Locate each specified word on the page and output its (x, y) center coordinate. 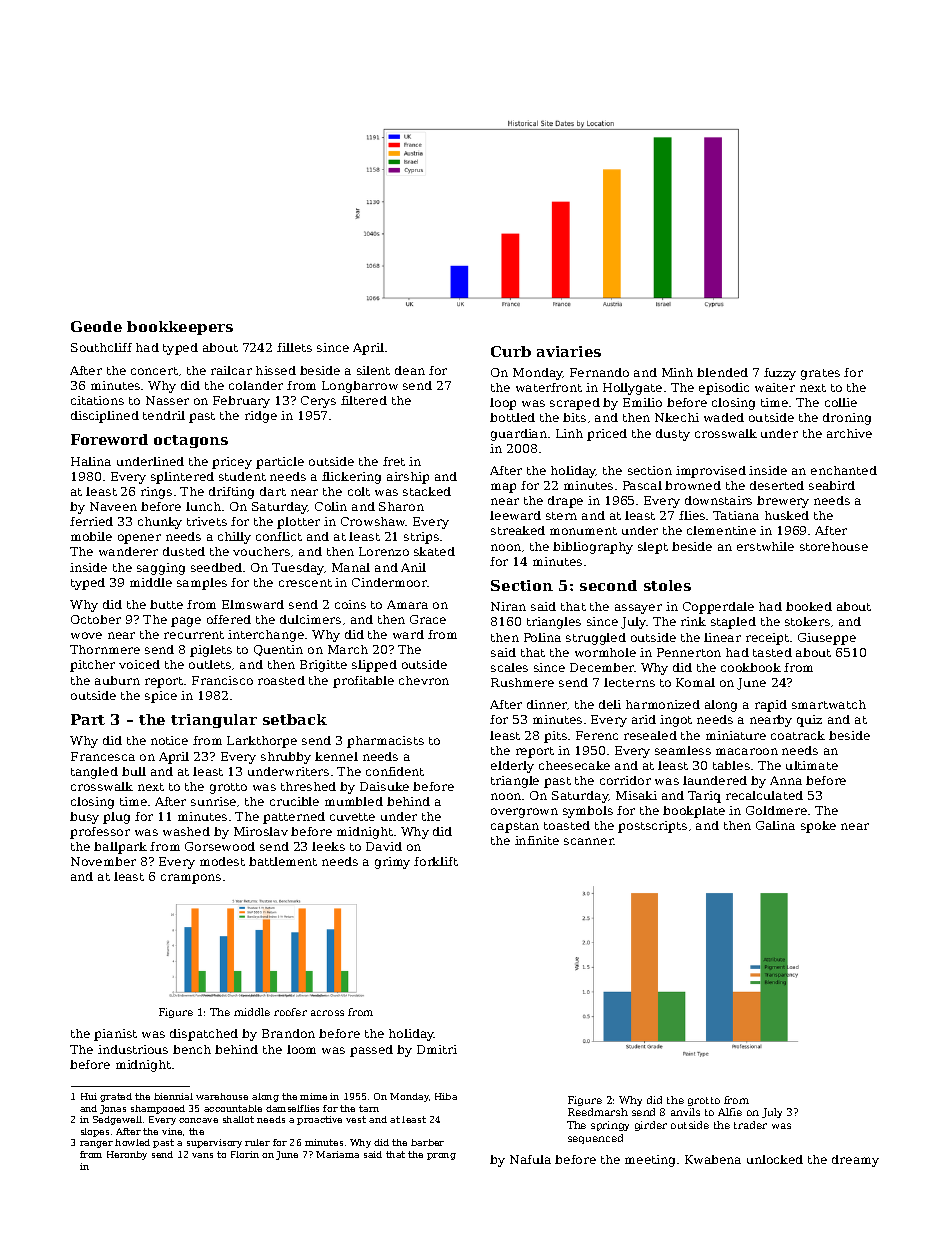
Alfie (730, 1112)
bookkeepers (180, 328)
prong (441, 1156)
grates (820, 374)
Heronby (127, 1155)
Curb (511, 351)
